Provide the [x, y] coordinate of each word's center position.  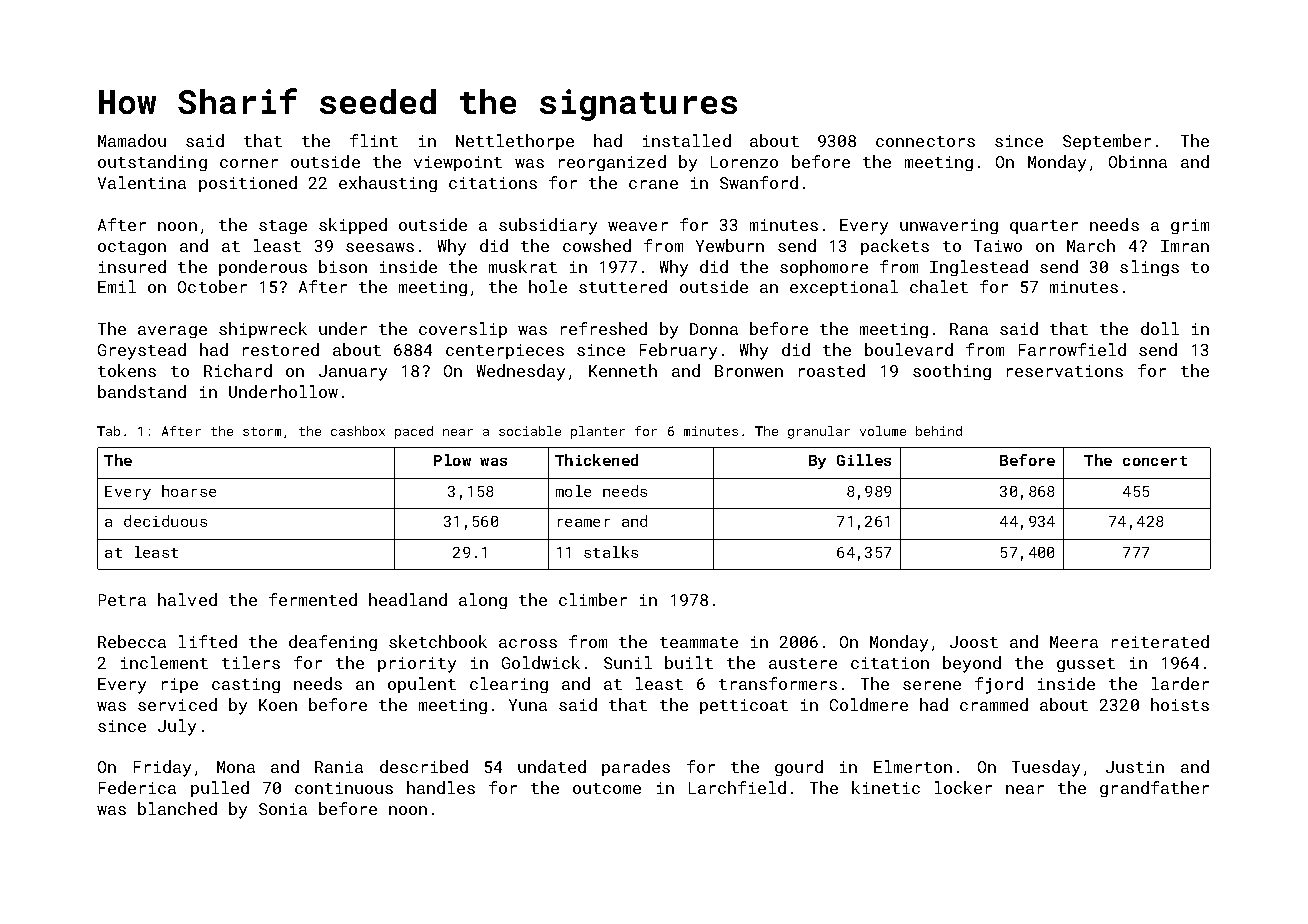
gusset [1086, 665]
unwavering [949, 226]
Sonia [283, 809]
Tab [108, 431]
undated [552, 766]
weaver [638, 226]
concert [1155, 461]
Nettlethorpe [515, 142]
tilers [251, 662]
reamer [584, 523]
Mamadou [132, 140]
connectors [925, 141]
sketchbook [438, 641]
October [212, 286]
